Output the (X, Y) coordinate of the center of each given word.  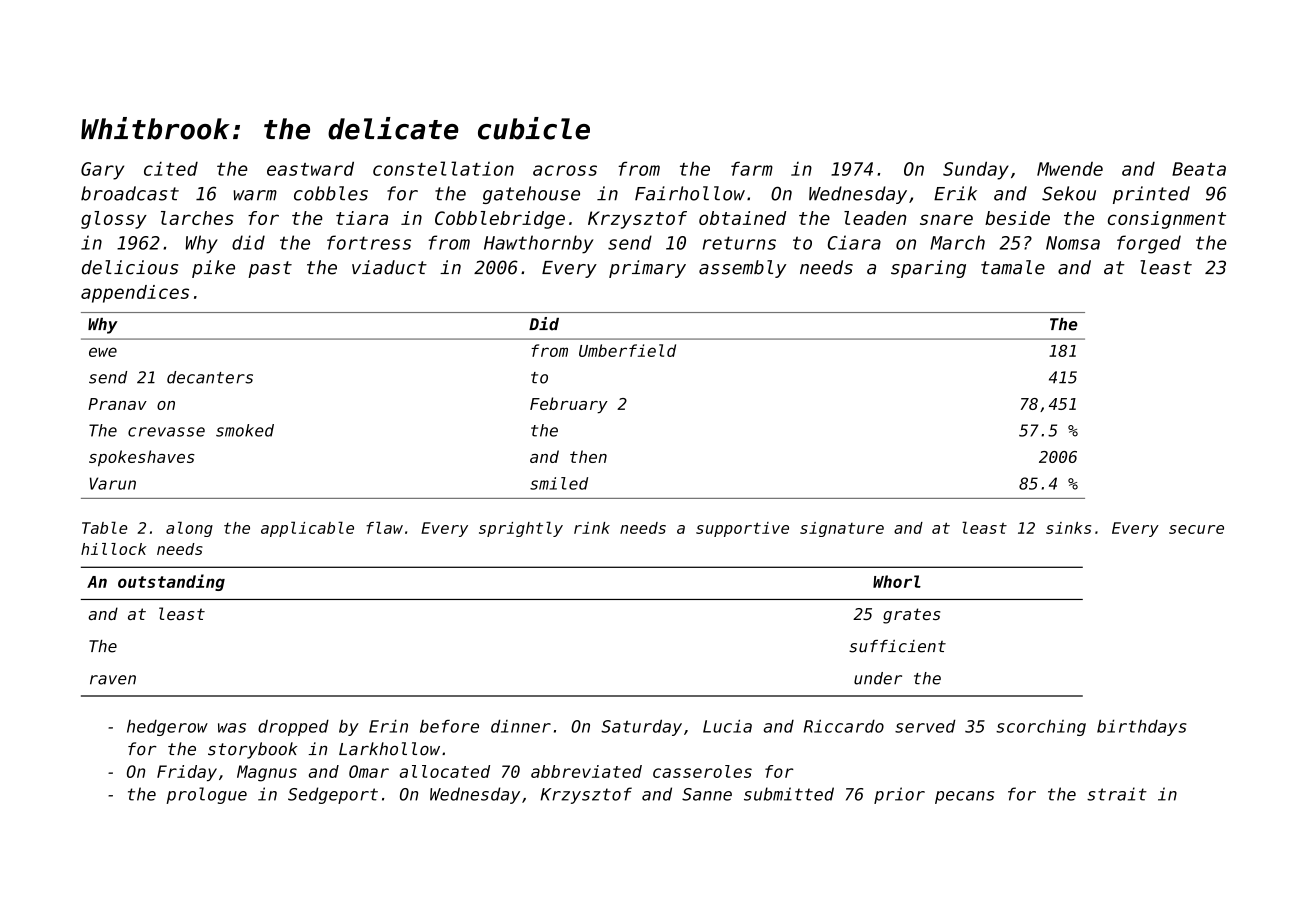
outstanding (171, 582)
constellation (443, 168)
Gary (102, 171)
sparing (928, 269)
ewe (103, 352)
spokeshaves (142, 458)
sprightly (521, 529)
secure (1196, 529)
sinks (1068, 528)
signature (842, 529)
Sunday (976, 171)
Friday (187, 773)
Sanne (707, 794)
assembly (743, 269)
